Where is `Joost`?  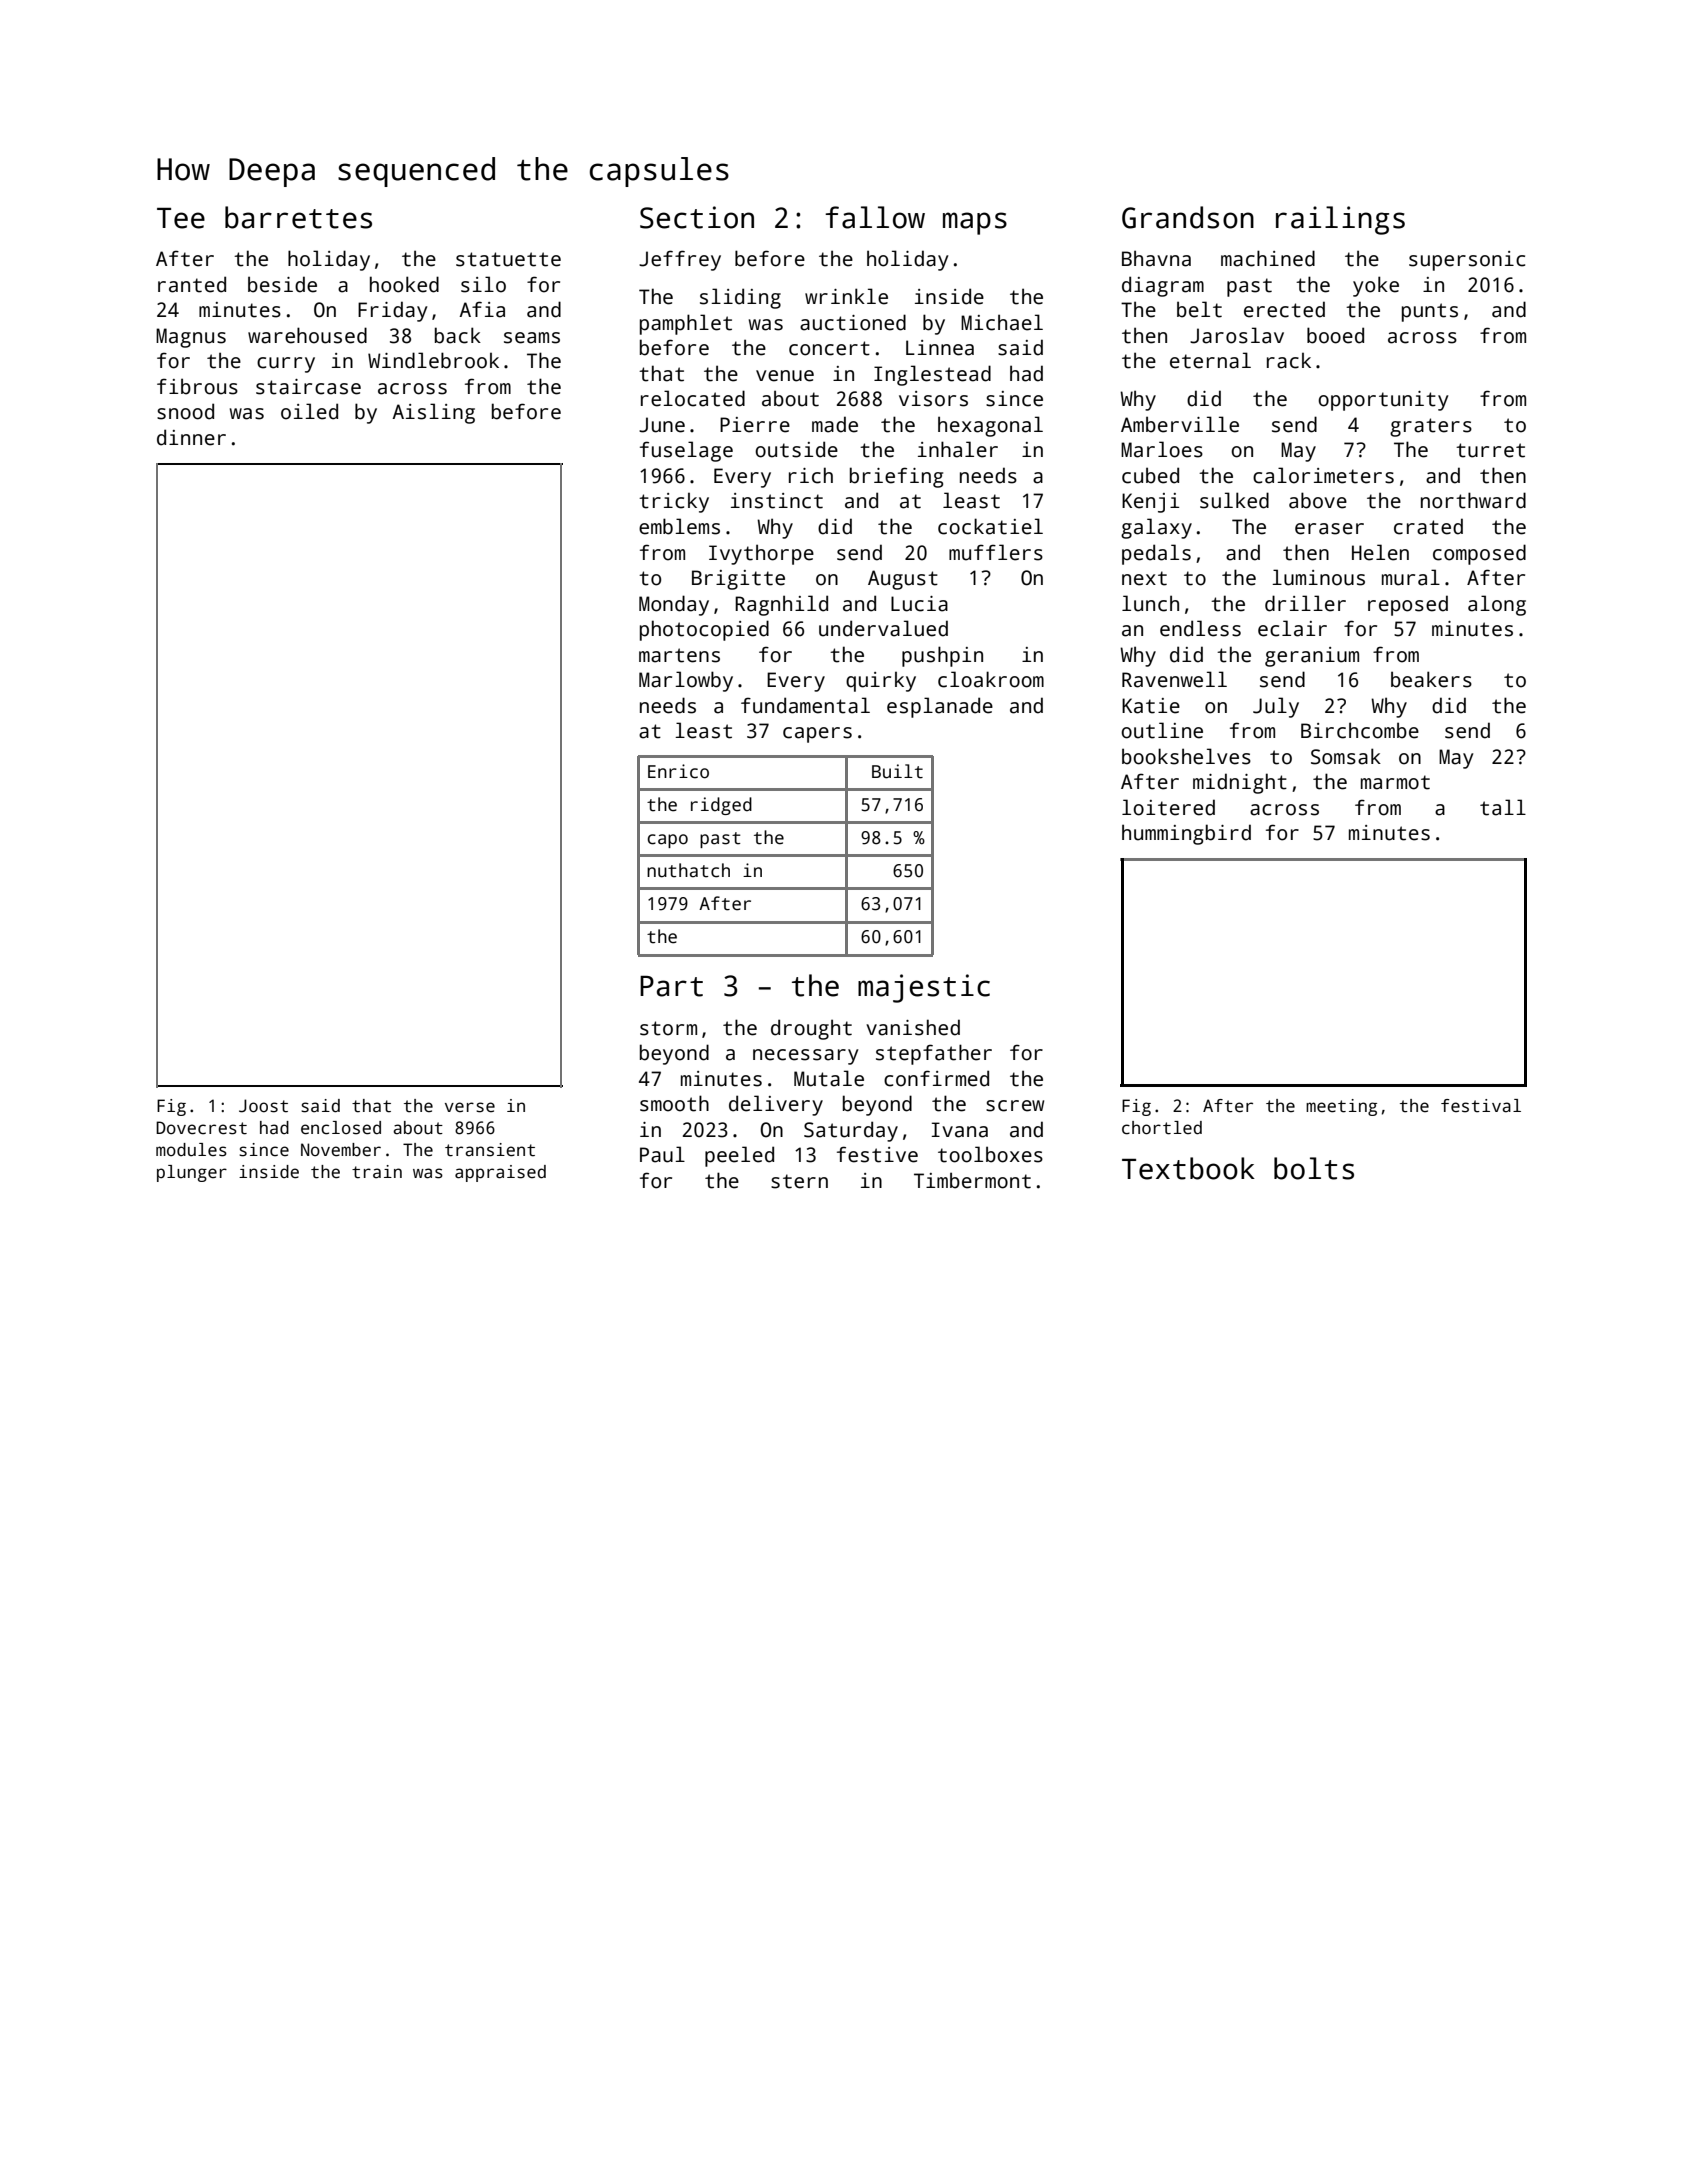 Joost is located at coordinates (263, 1106).
